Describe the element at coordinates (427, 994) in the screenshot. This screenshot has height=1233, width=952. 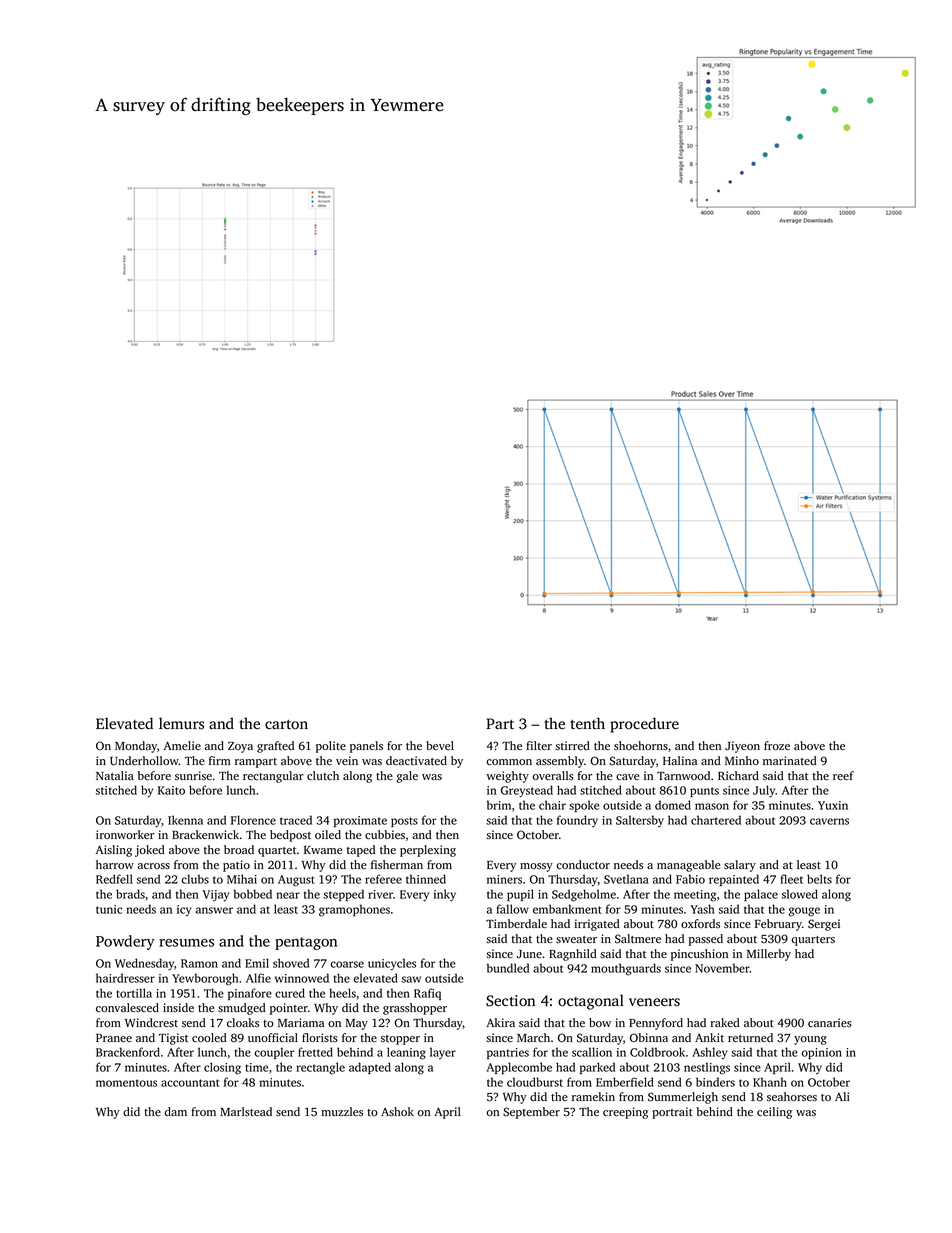
I see `Rafiq` at that location.
